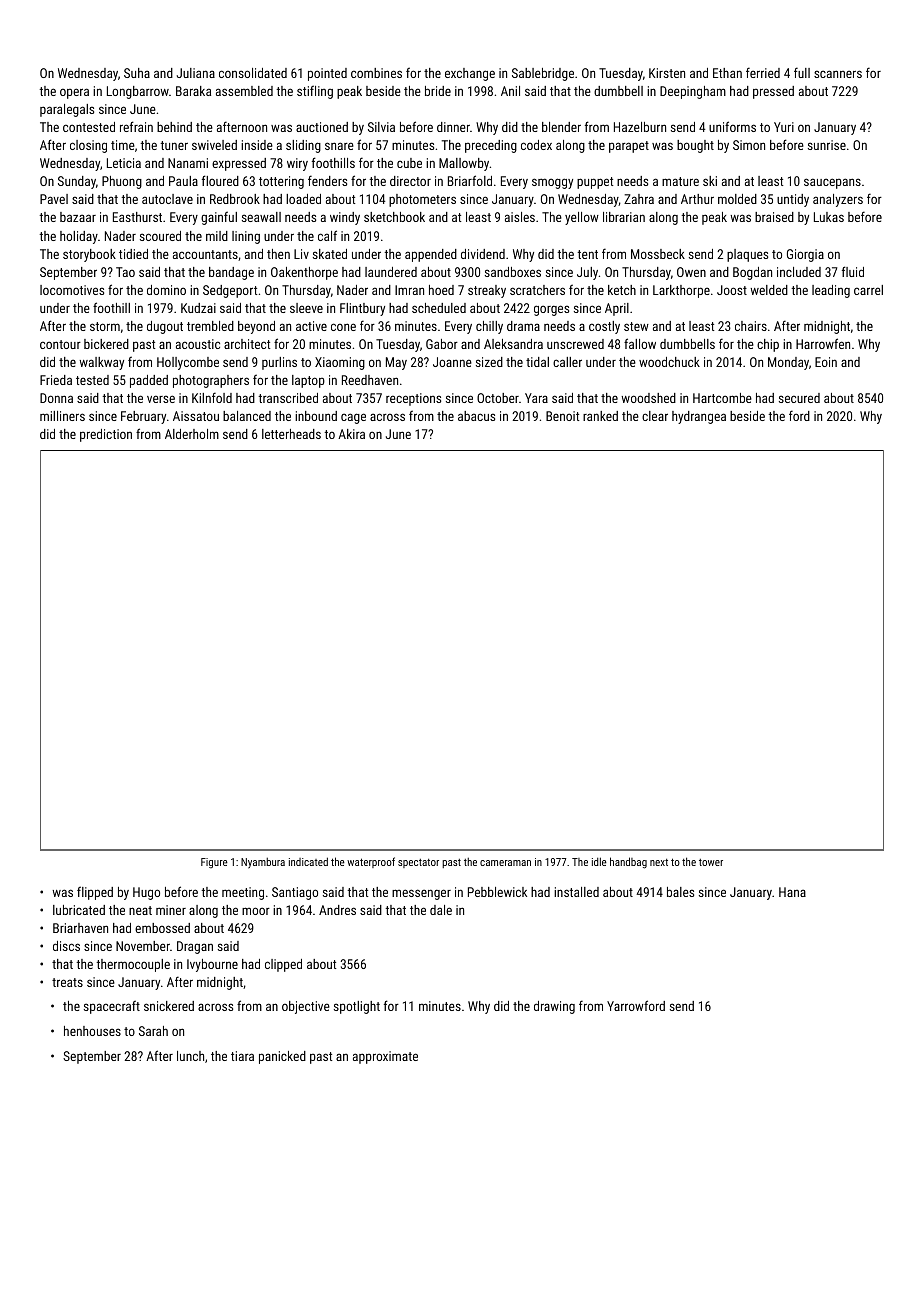 The width and height of the document is (924, 1308). What do you see at coordinates (67, 110) in the document?
I see `paralegals` at bounding box center [67, 110].
